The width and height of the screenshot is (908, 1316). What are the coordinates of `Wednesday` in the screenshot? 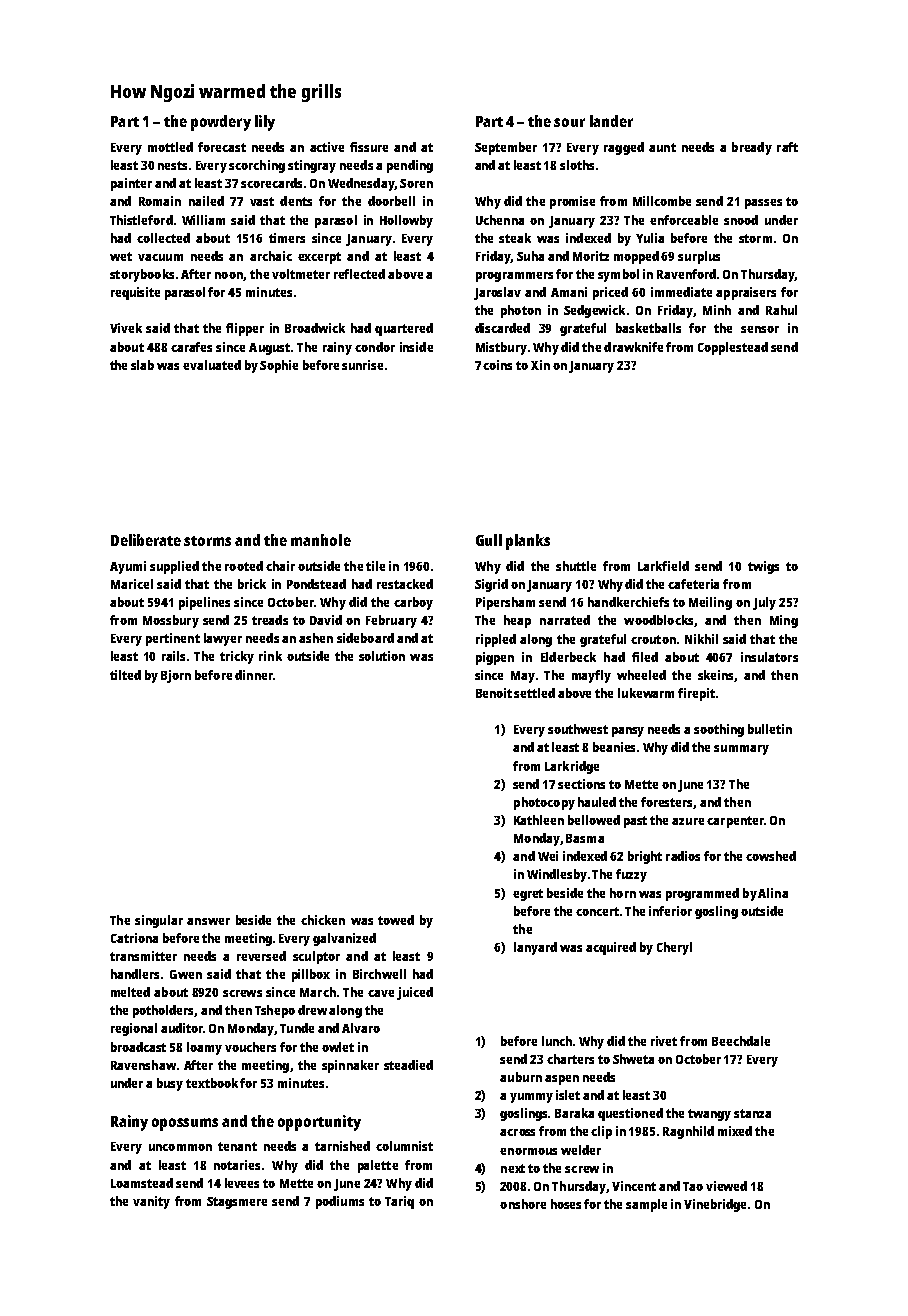 It's located at (361, 184).
